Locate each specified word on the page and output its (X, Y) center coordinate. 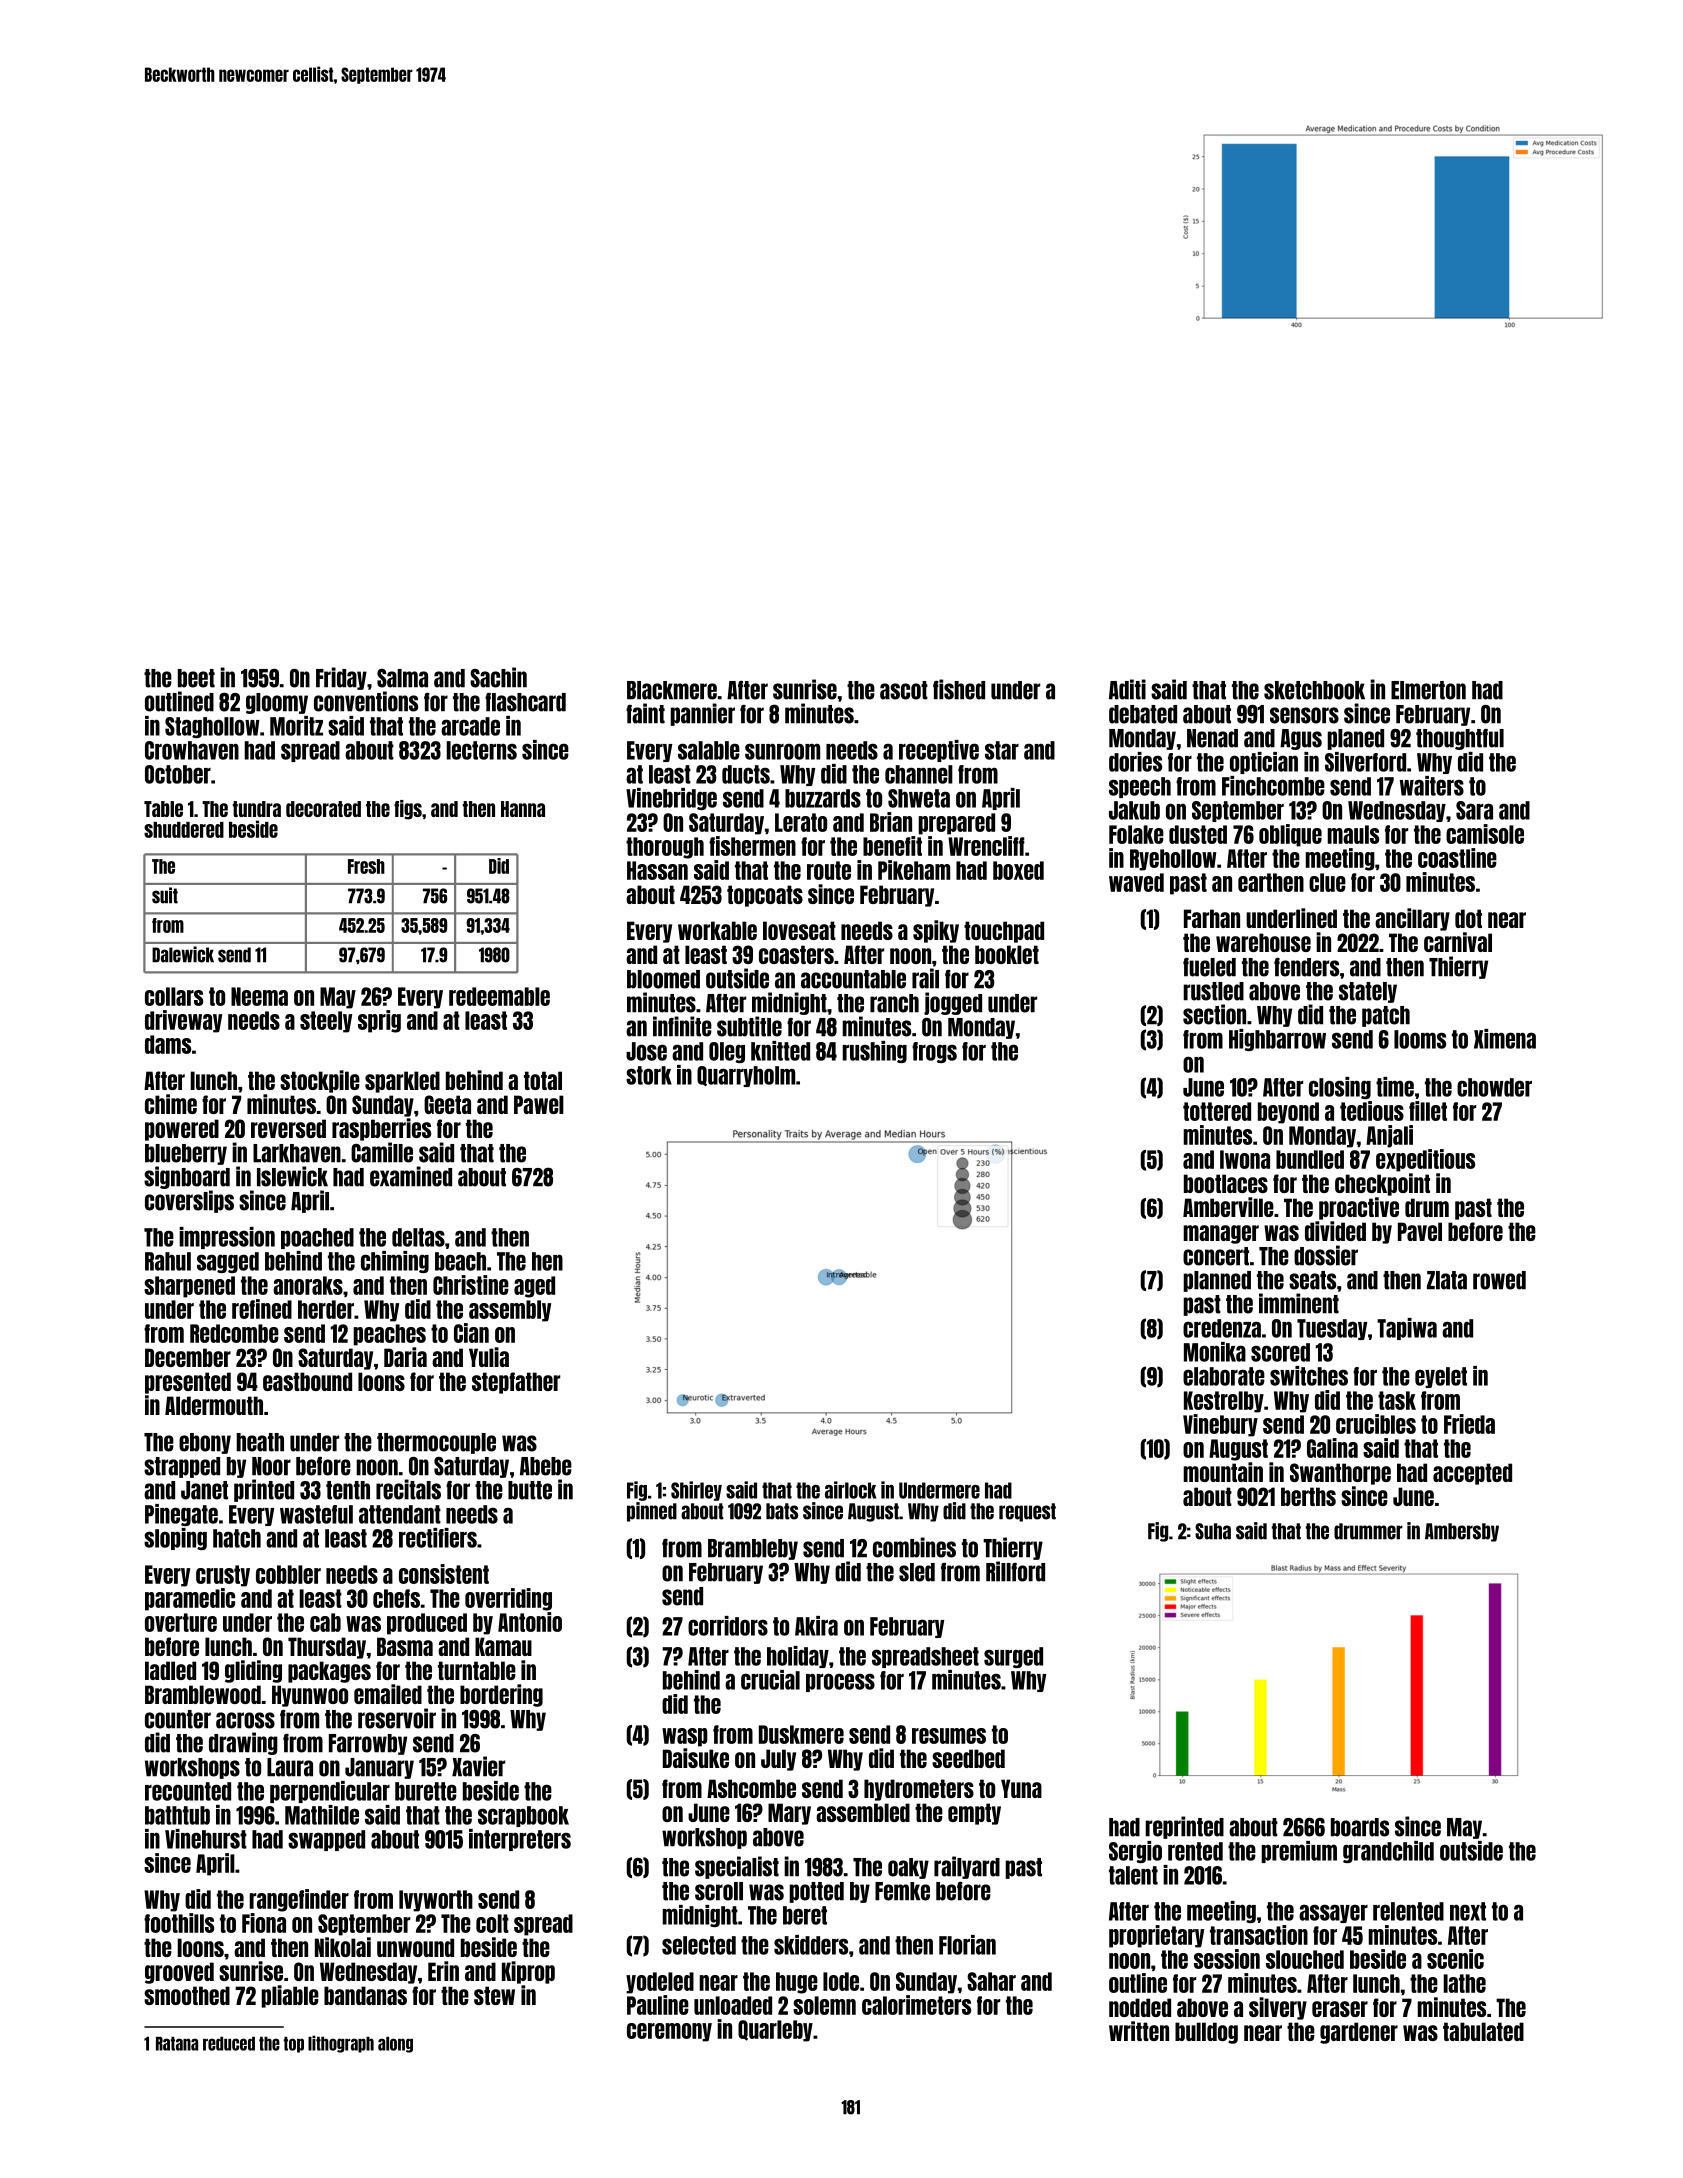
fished (959, 689)
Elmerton (1428, 690)
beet (196, 678)
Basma (405, 1646)
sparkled (402, 1082)
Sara (1474, 810)
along (395, 2045)
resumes (949, 1736)
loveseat (799, 930)
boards (1360, 1827)
